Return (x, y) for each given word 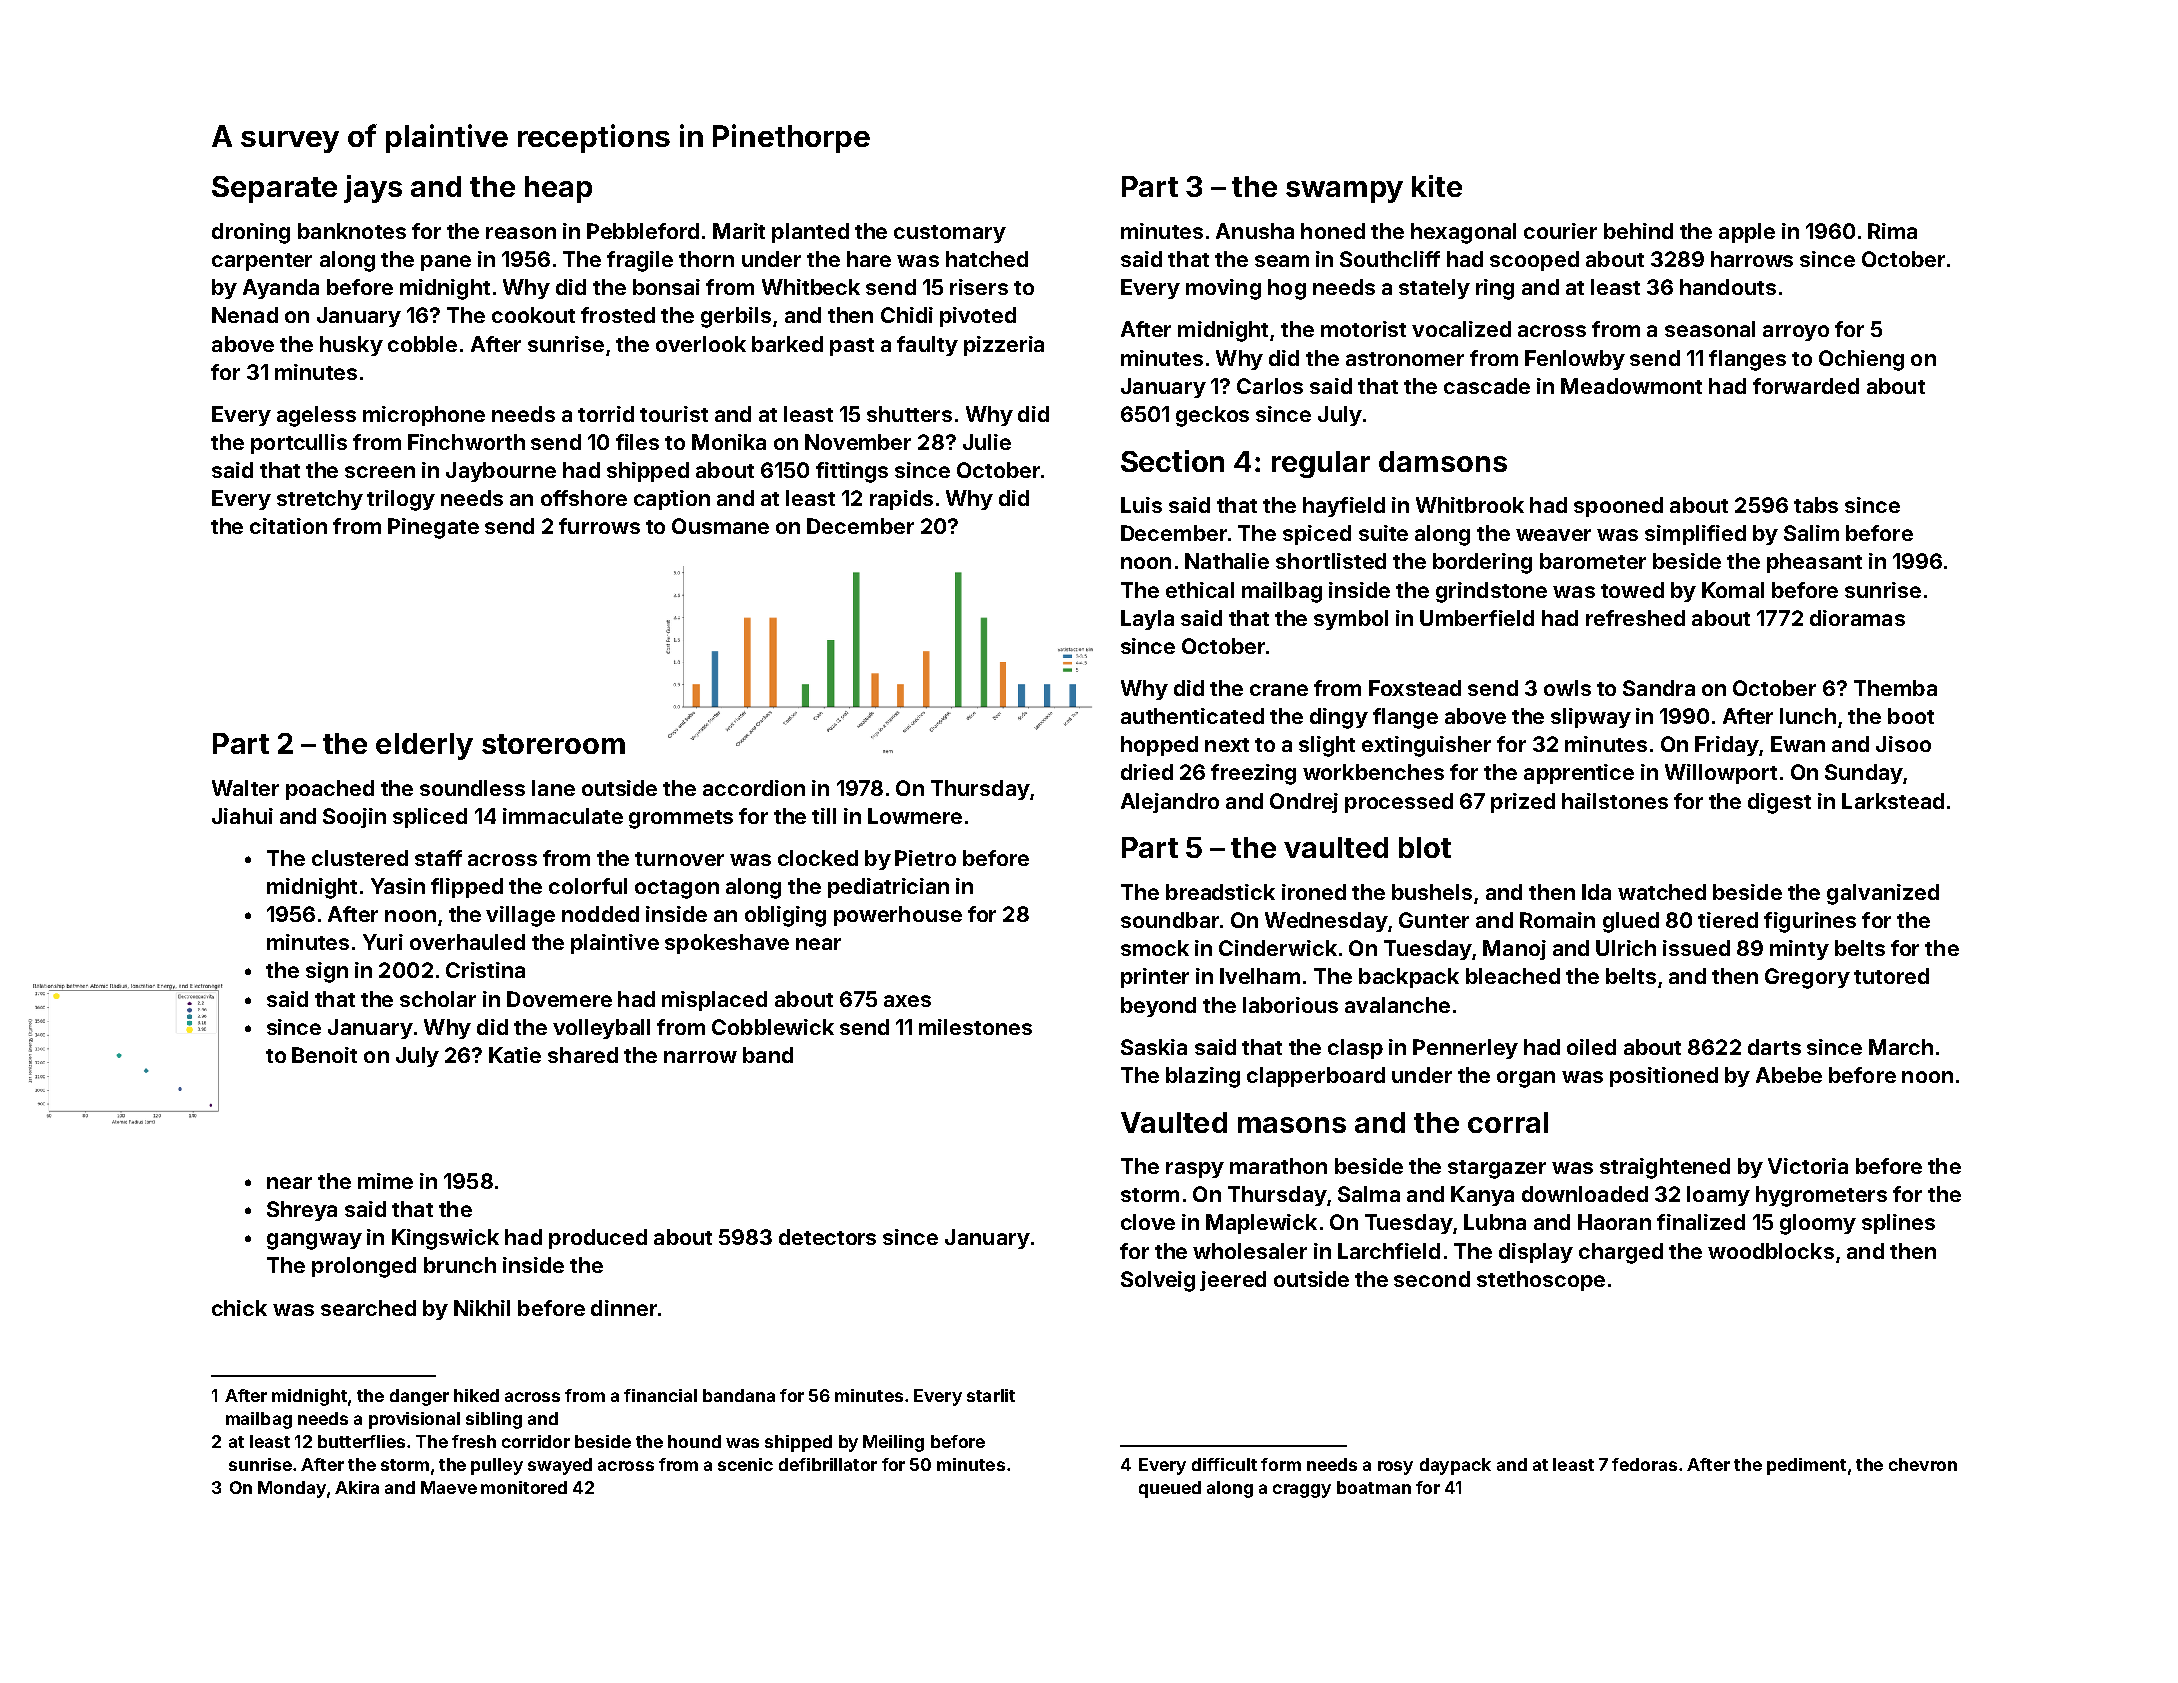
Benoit (324, 1055)
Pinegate (433, 528)
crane (1279, 690)
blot (1425, 847)
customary (950, 234)
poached (330, 790)
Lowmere (915, 816)
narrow (700, 1057)
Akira (357, 1487)
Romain (1557, 920)
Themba (1895, 688)
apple (1747, 233)
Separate (274, 189)
